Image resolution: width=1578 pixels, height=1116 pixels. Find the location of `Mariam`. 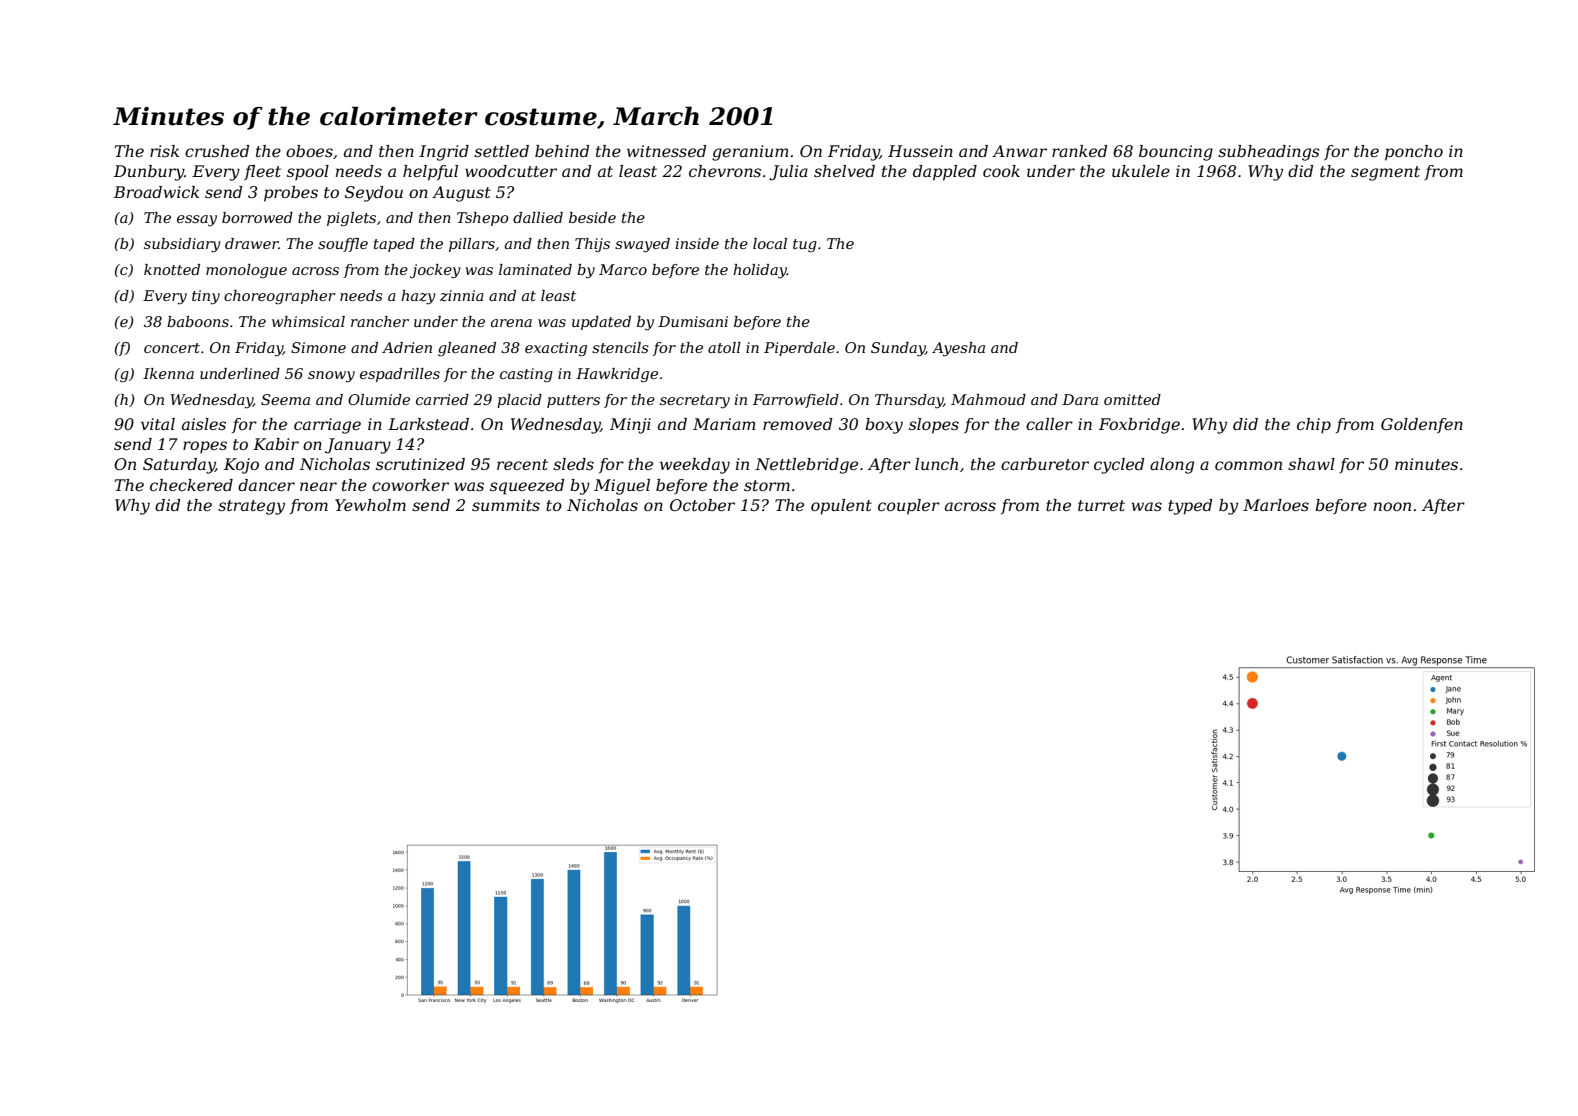

Mariam is located at coordinates (724, 424).
